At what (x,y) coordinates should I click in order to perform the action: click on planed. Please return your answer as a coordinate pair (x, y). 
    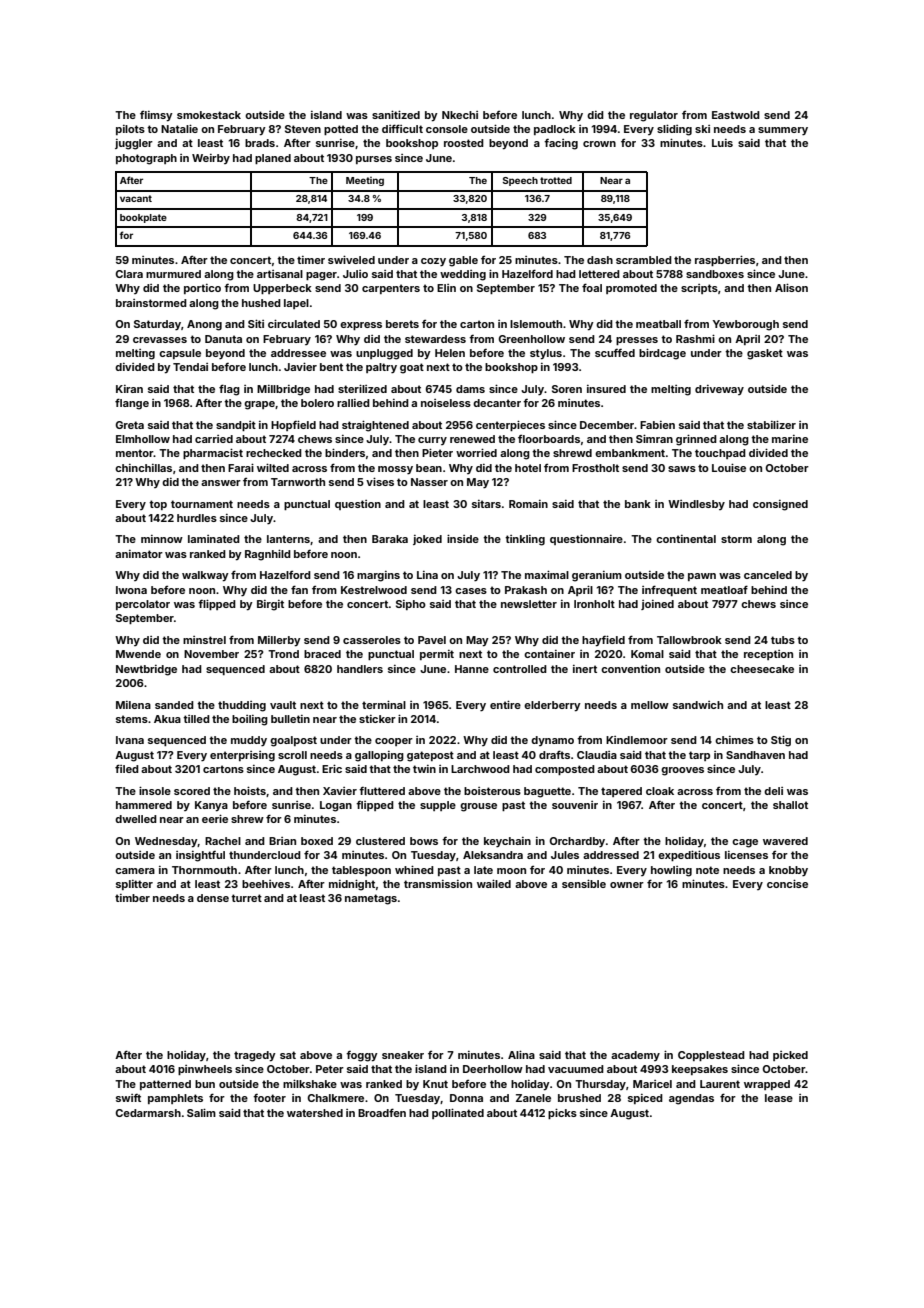
    Looking at the image, I should click on (273, 159).
